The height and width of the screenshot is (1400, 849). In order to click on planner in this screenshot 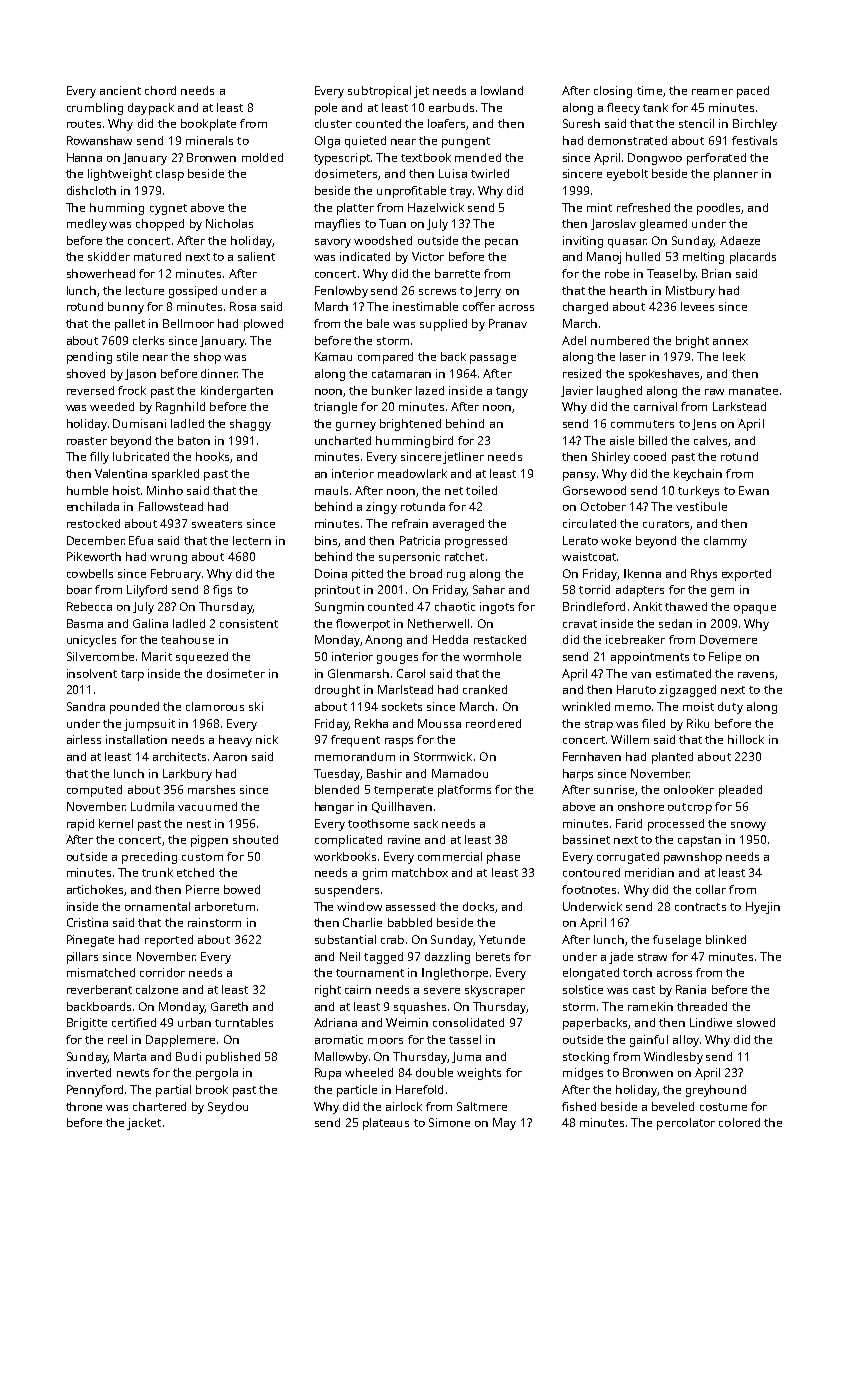, I will do `click(736, 175)`.
